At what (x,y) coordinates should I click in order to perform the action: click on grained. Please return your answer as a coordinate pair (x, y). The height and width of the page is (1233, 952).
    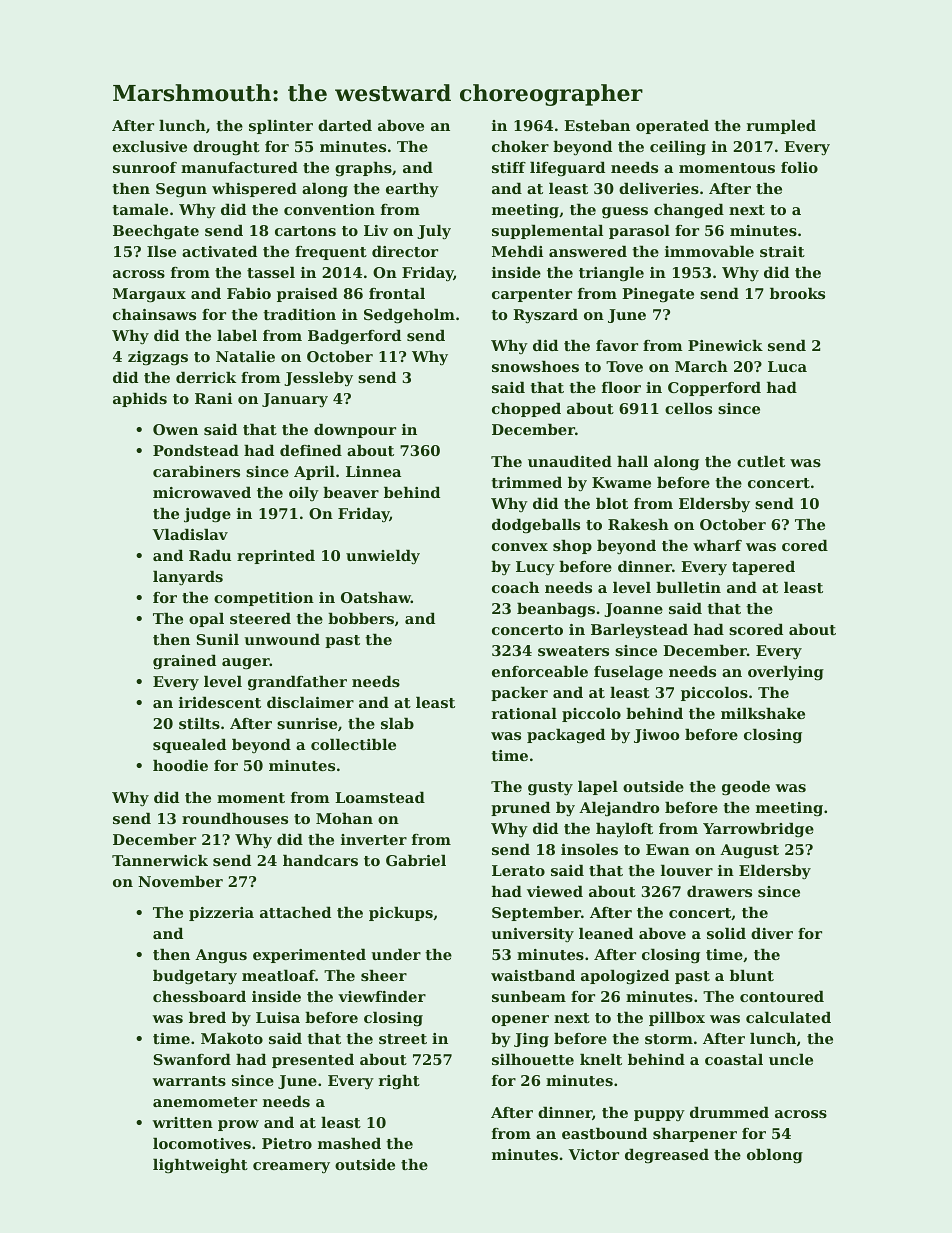
    Looking at the image, I should click on (184, 662).
